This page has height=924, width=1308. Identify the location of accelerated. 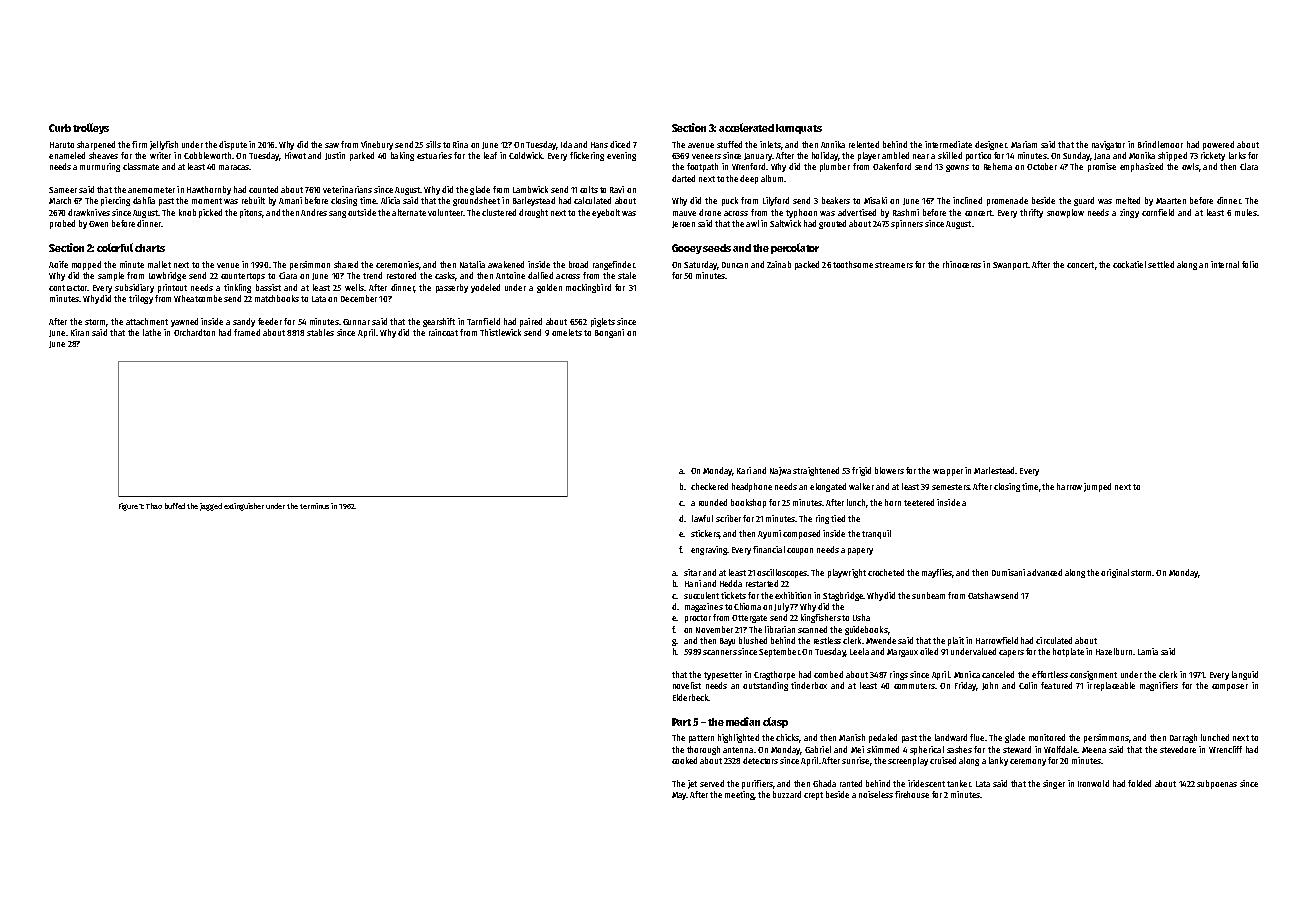
(746, 127).
